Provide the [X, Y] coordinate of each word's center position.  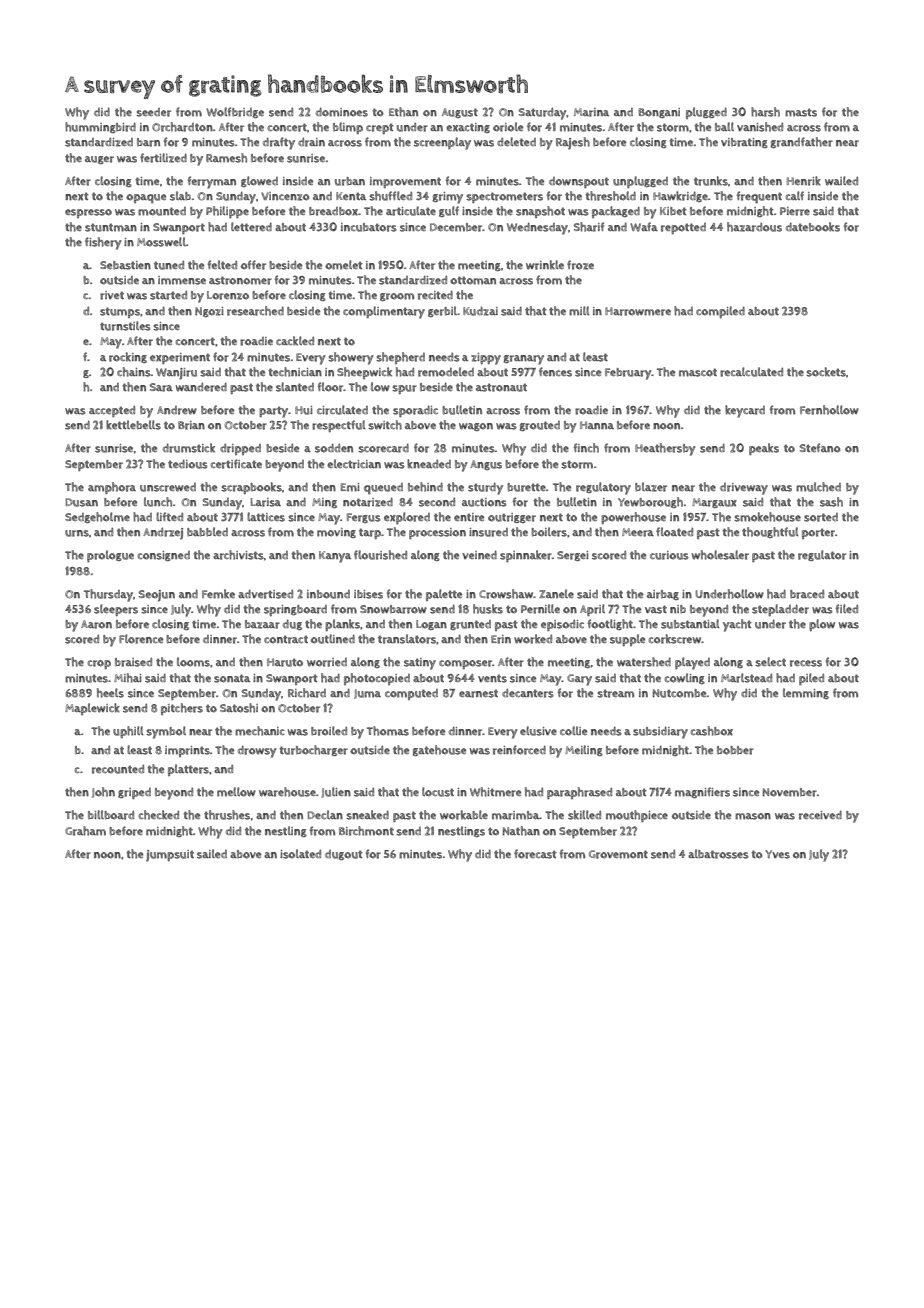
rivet [112, 295]
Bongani [659, 113]
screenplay [442, 143]
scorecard [383, 448]
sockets [826, 372]
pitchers [182, 709]
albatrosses [718, 854]
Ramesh [226, 158]
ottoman [473, 280]
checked [159, 815]
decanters [528, 693]
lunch [158, 502]
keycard [745, 411]
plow [822, 625]
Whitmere [495, 792]
